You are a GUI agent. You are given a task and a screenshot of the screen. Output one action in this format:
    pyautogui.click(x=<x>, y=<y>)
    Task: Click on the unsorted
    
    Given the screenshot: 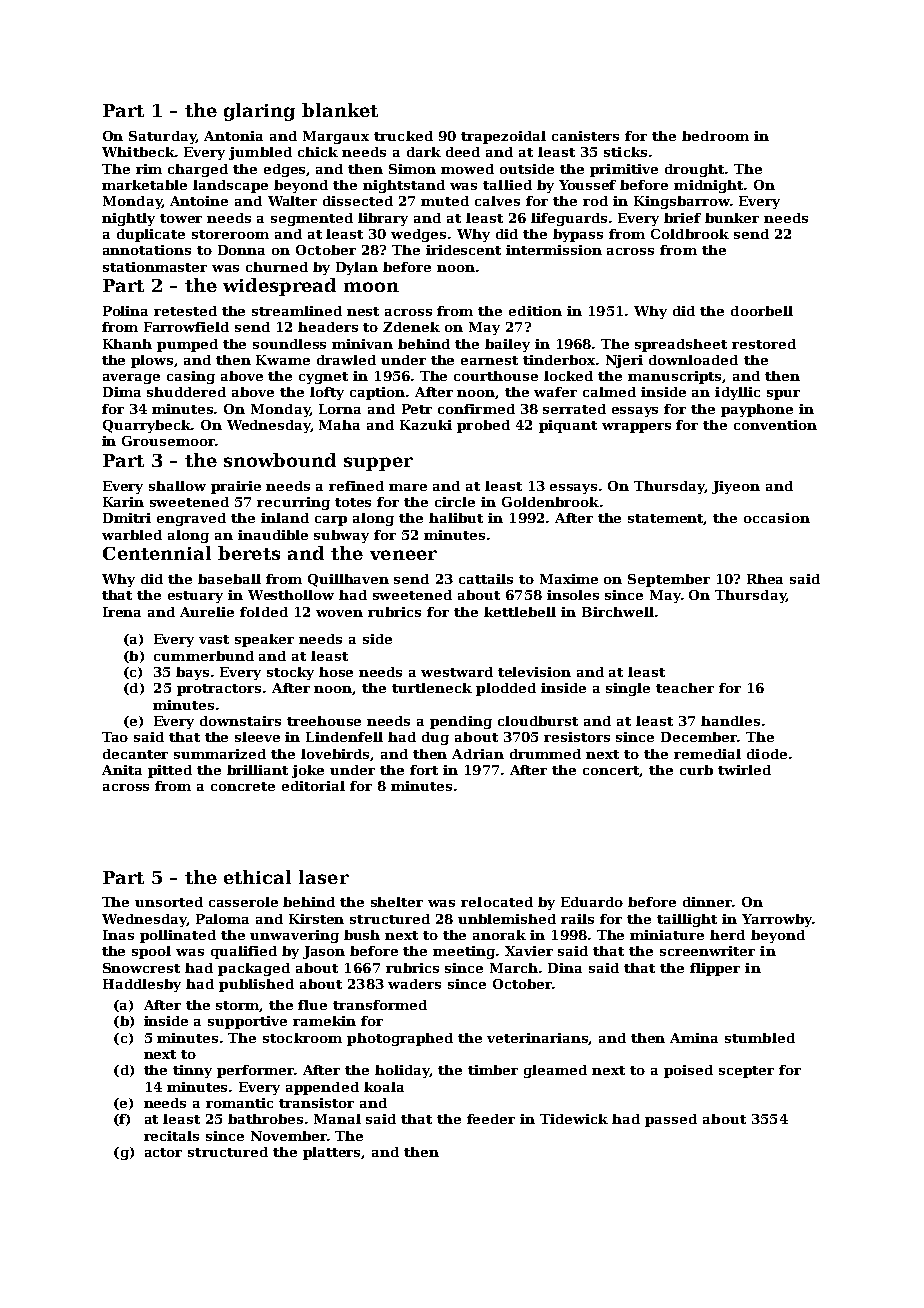 What is the action you would take?
    pyautogui.click(x=169, y=902)
